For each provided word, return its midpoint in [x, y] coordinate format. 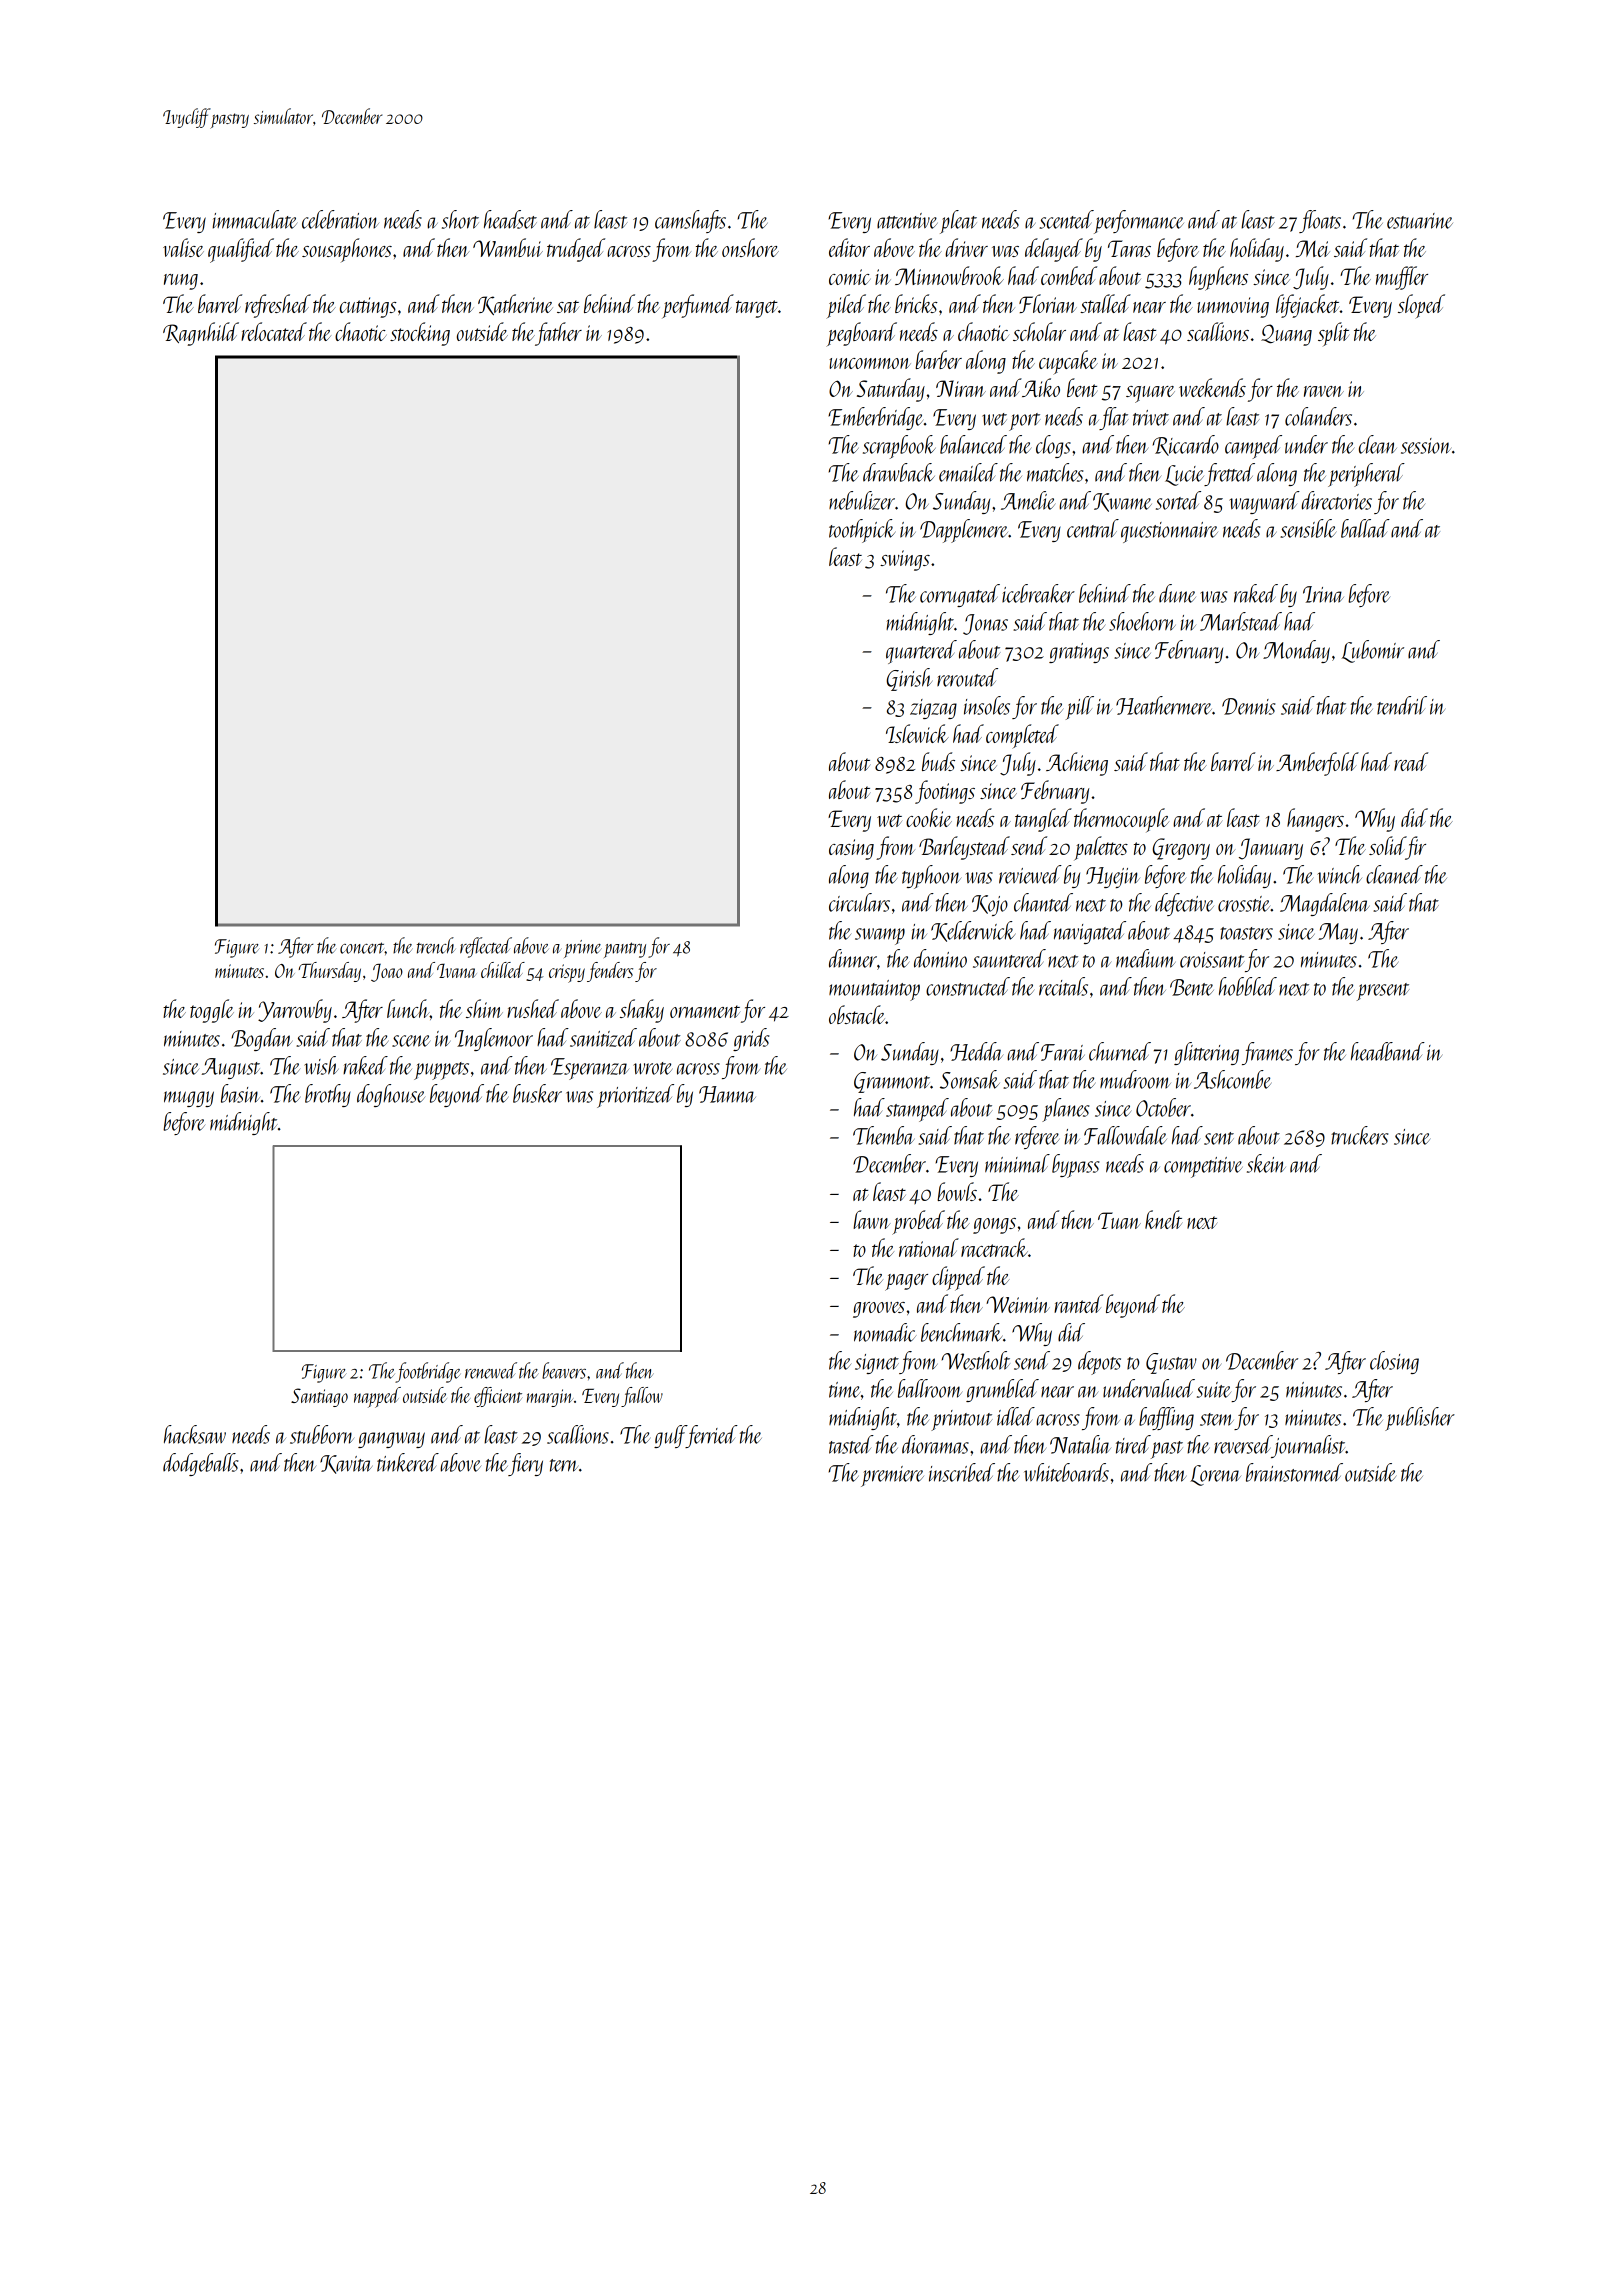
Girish [909, 679]
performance [1139, 222]
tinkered [408, 1462]
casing [851, 849]
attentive [907, 221]
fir [1416, 848]
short [460, 219]
